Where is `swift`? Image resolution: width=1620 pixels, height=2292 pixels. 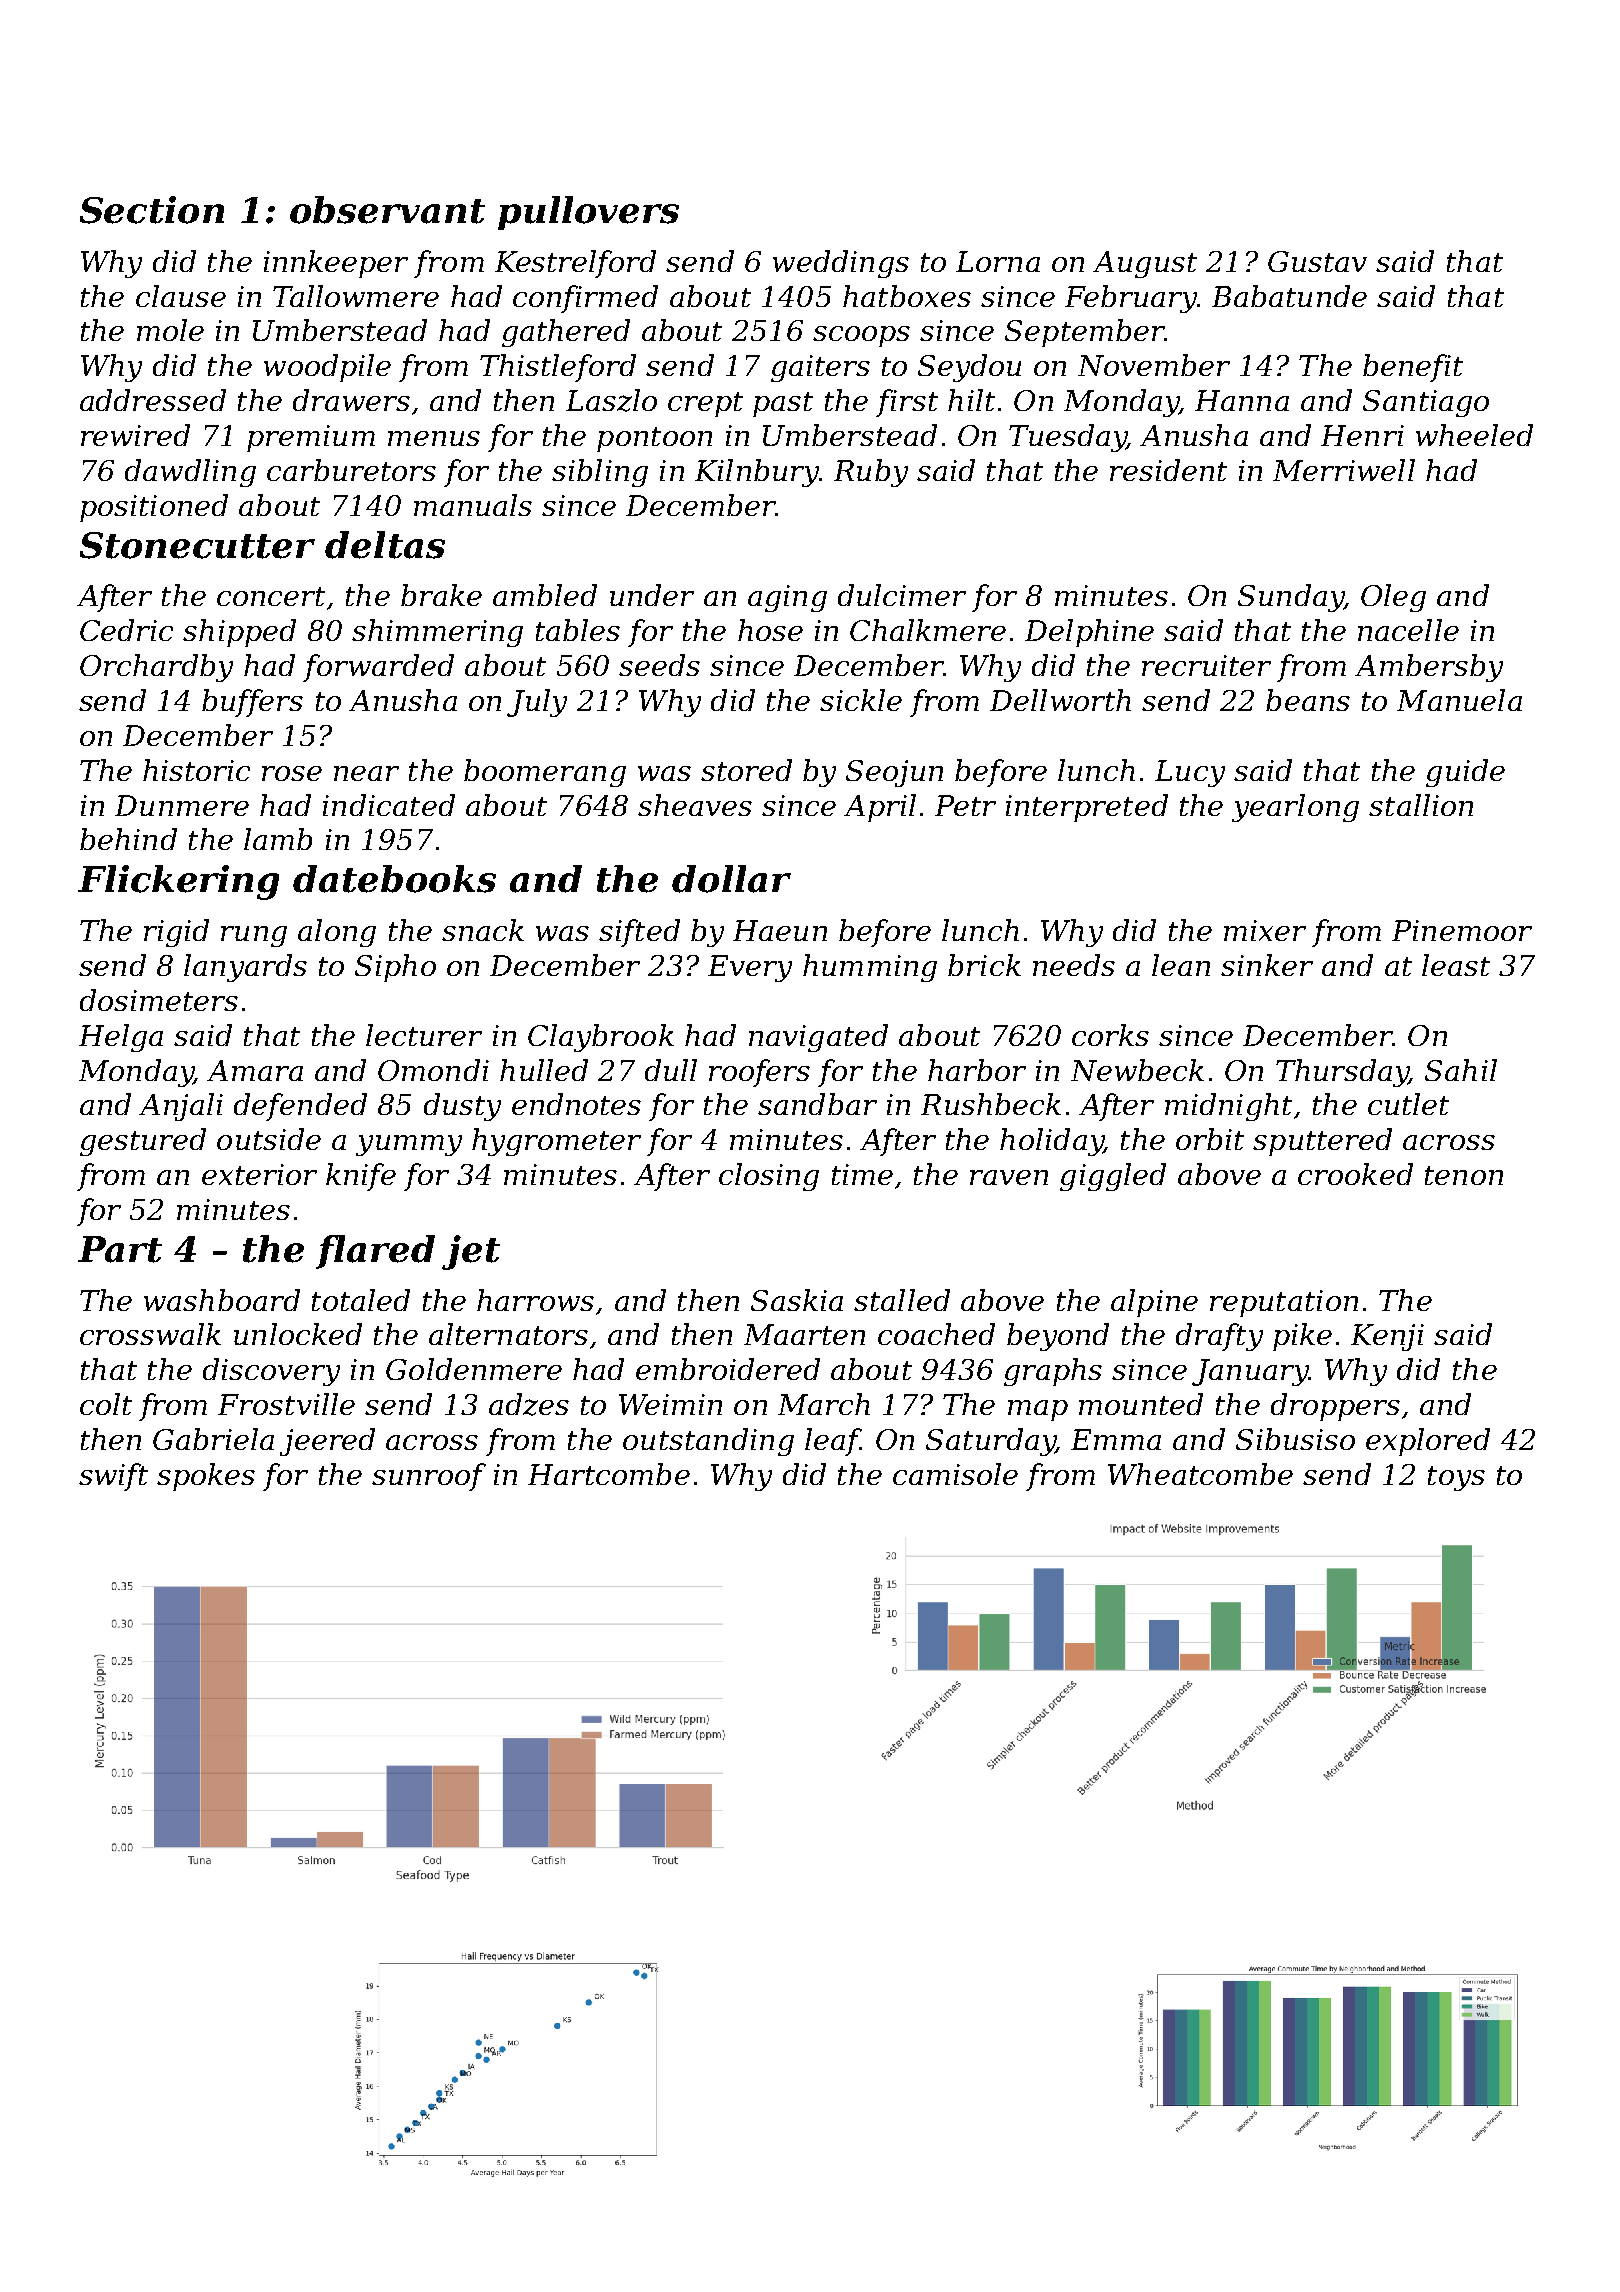
swift is located at coordinates (113, 1477).
